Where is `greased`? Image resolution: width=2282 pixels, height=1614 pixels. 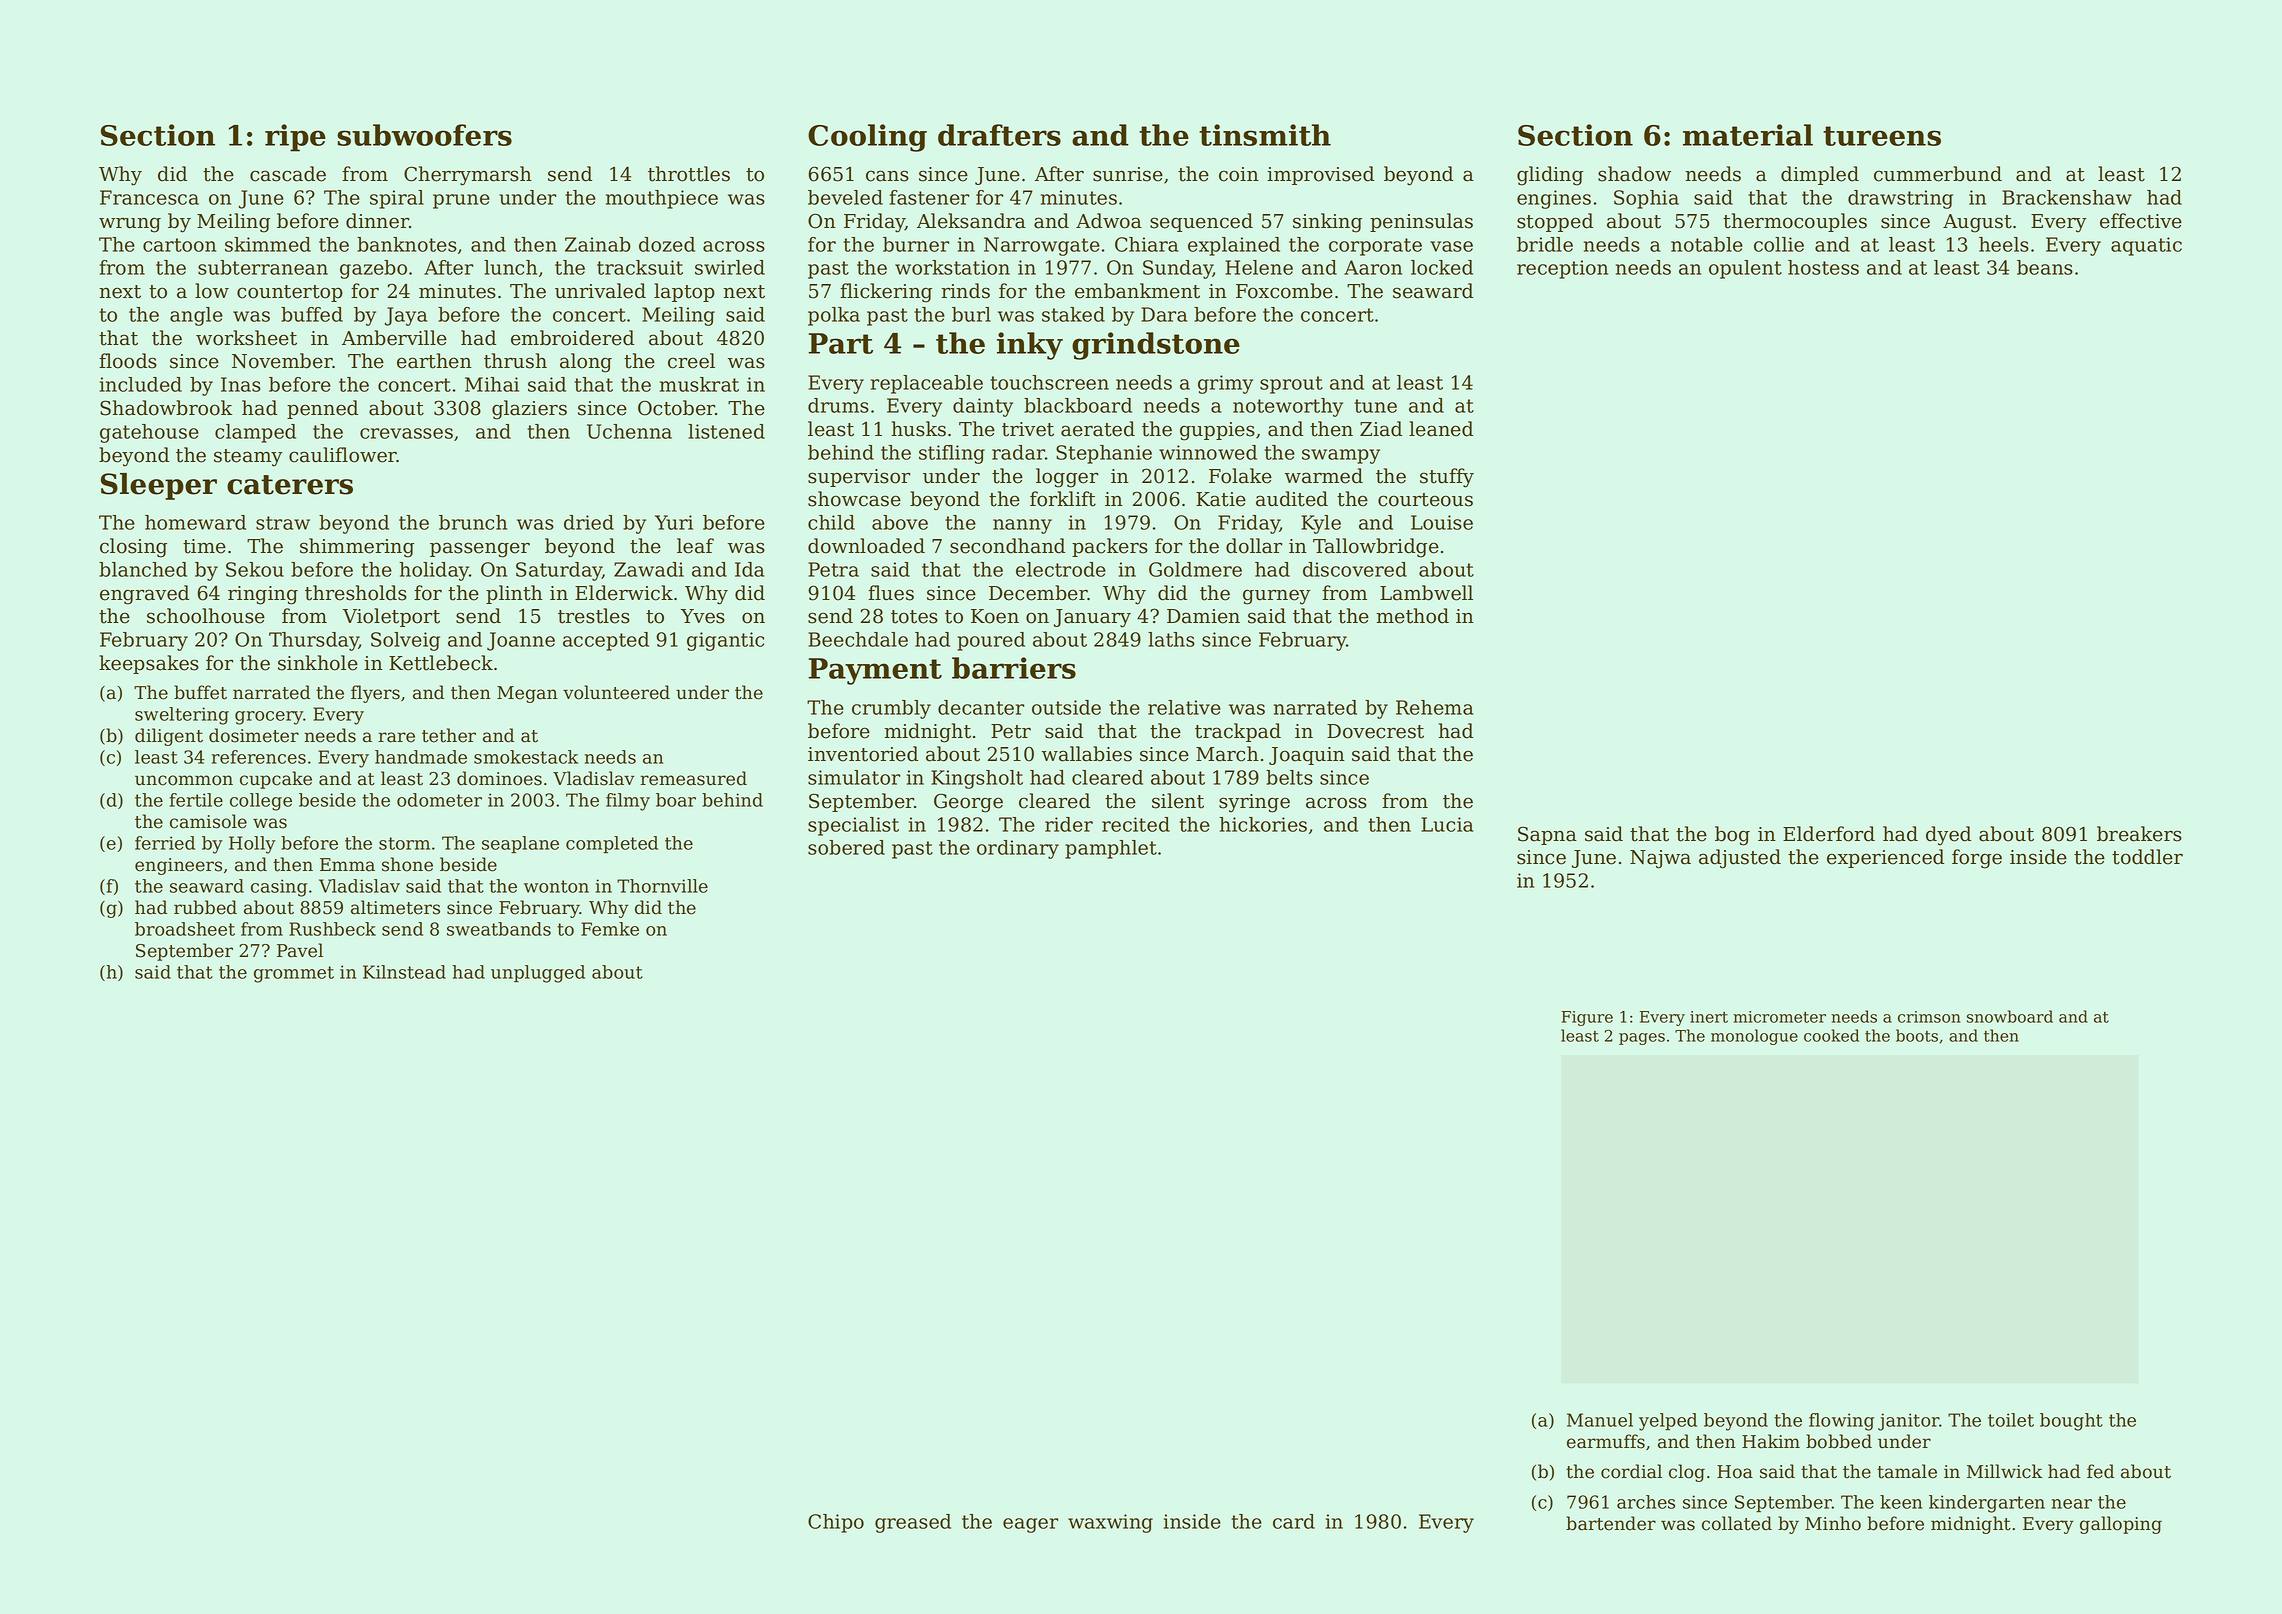
greased is located at coordinates (913, 1523).
